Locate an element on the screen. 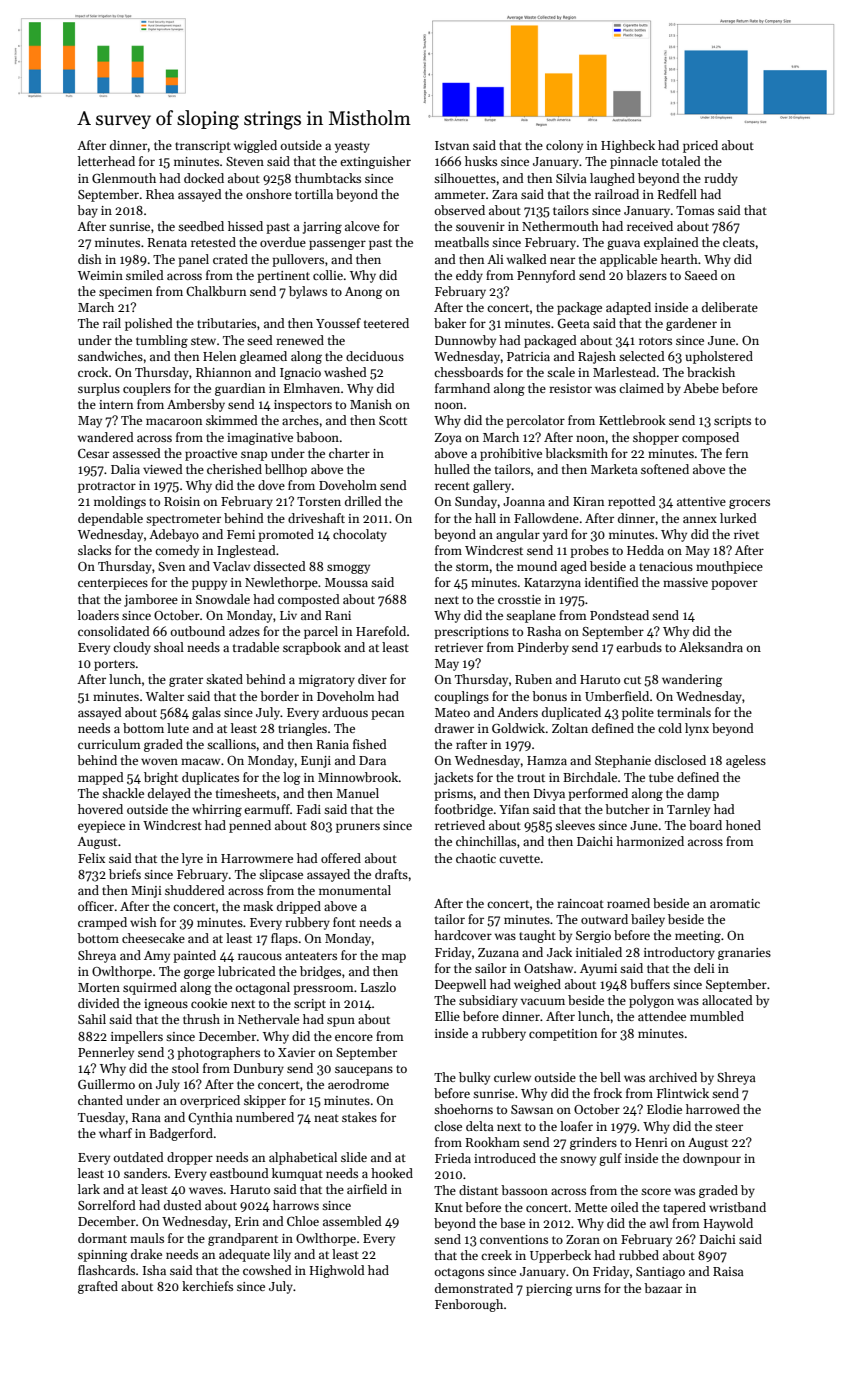  pruners is located at coordinates (358, 828).
